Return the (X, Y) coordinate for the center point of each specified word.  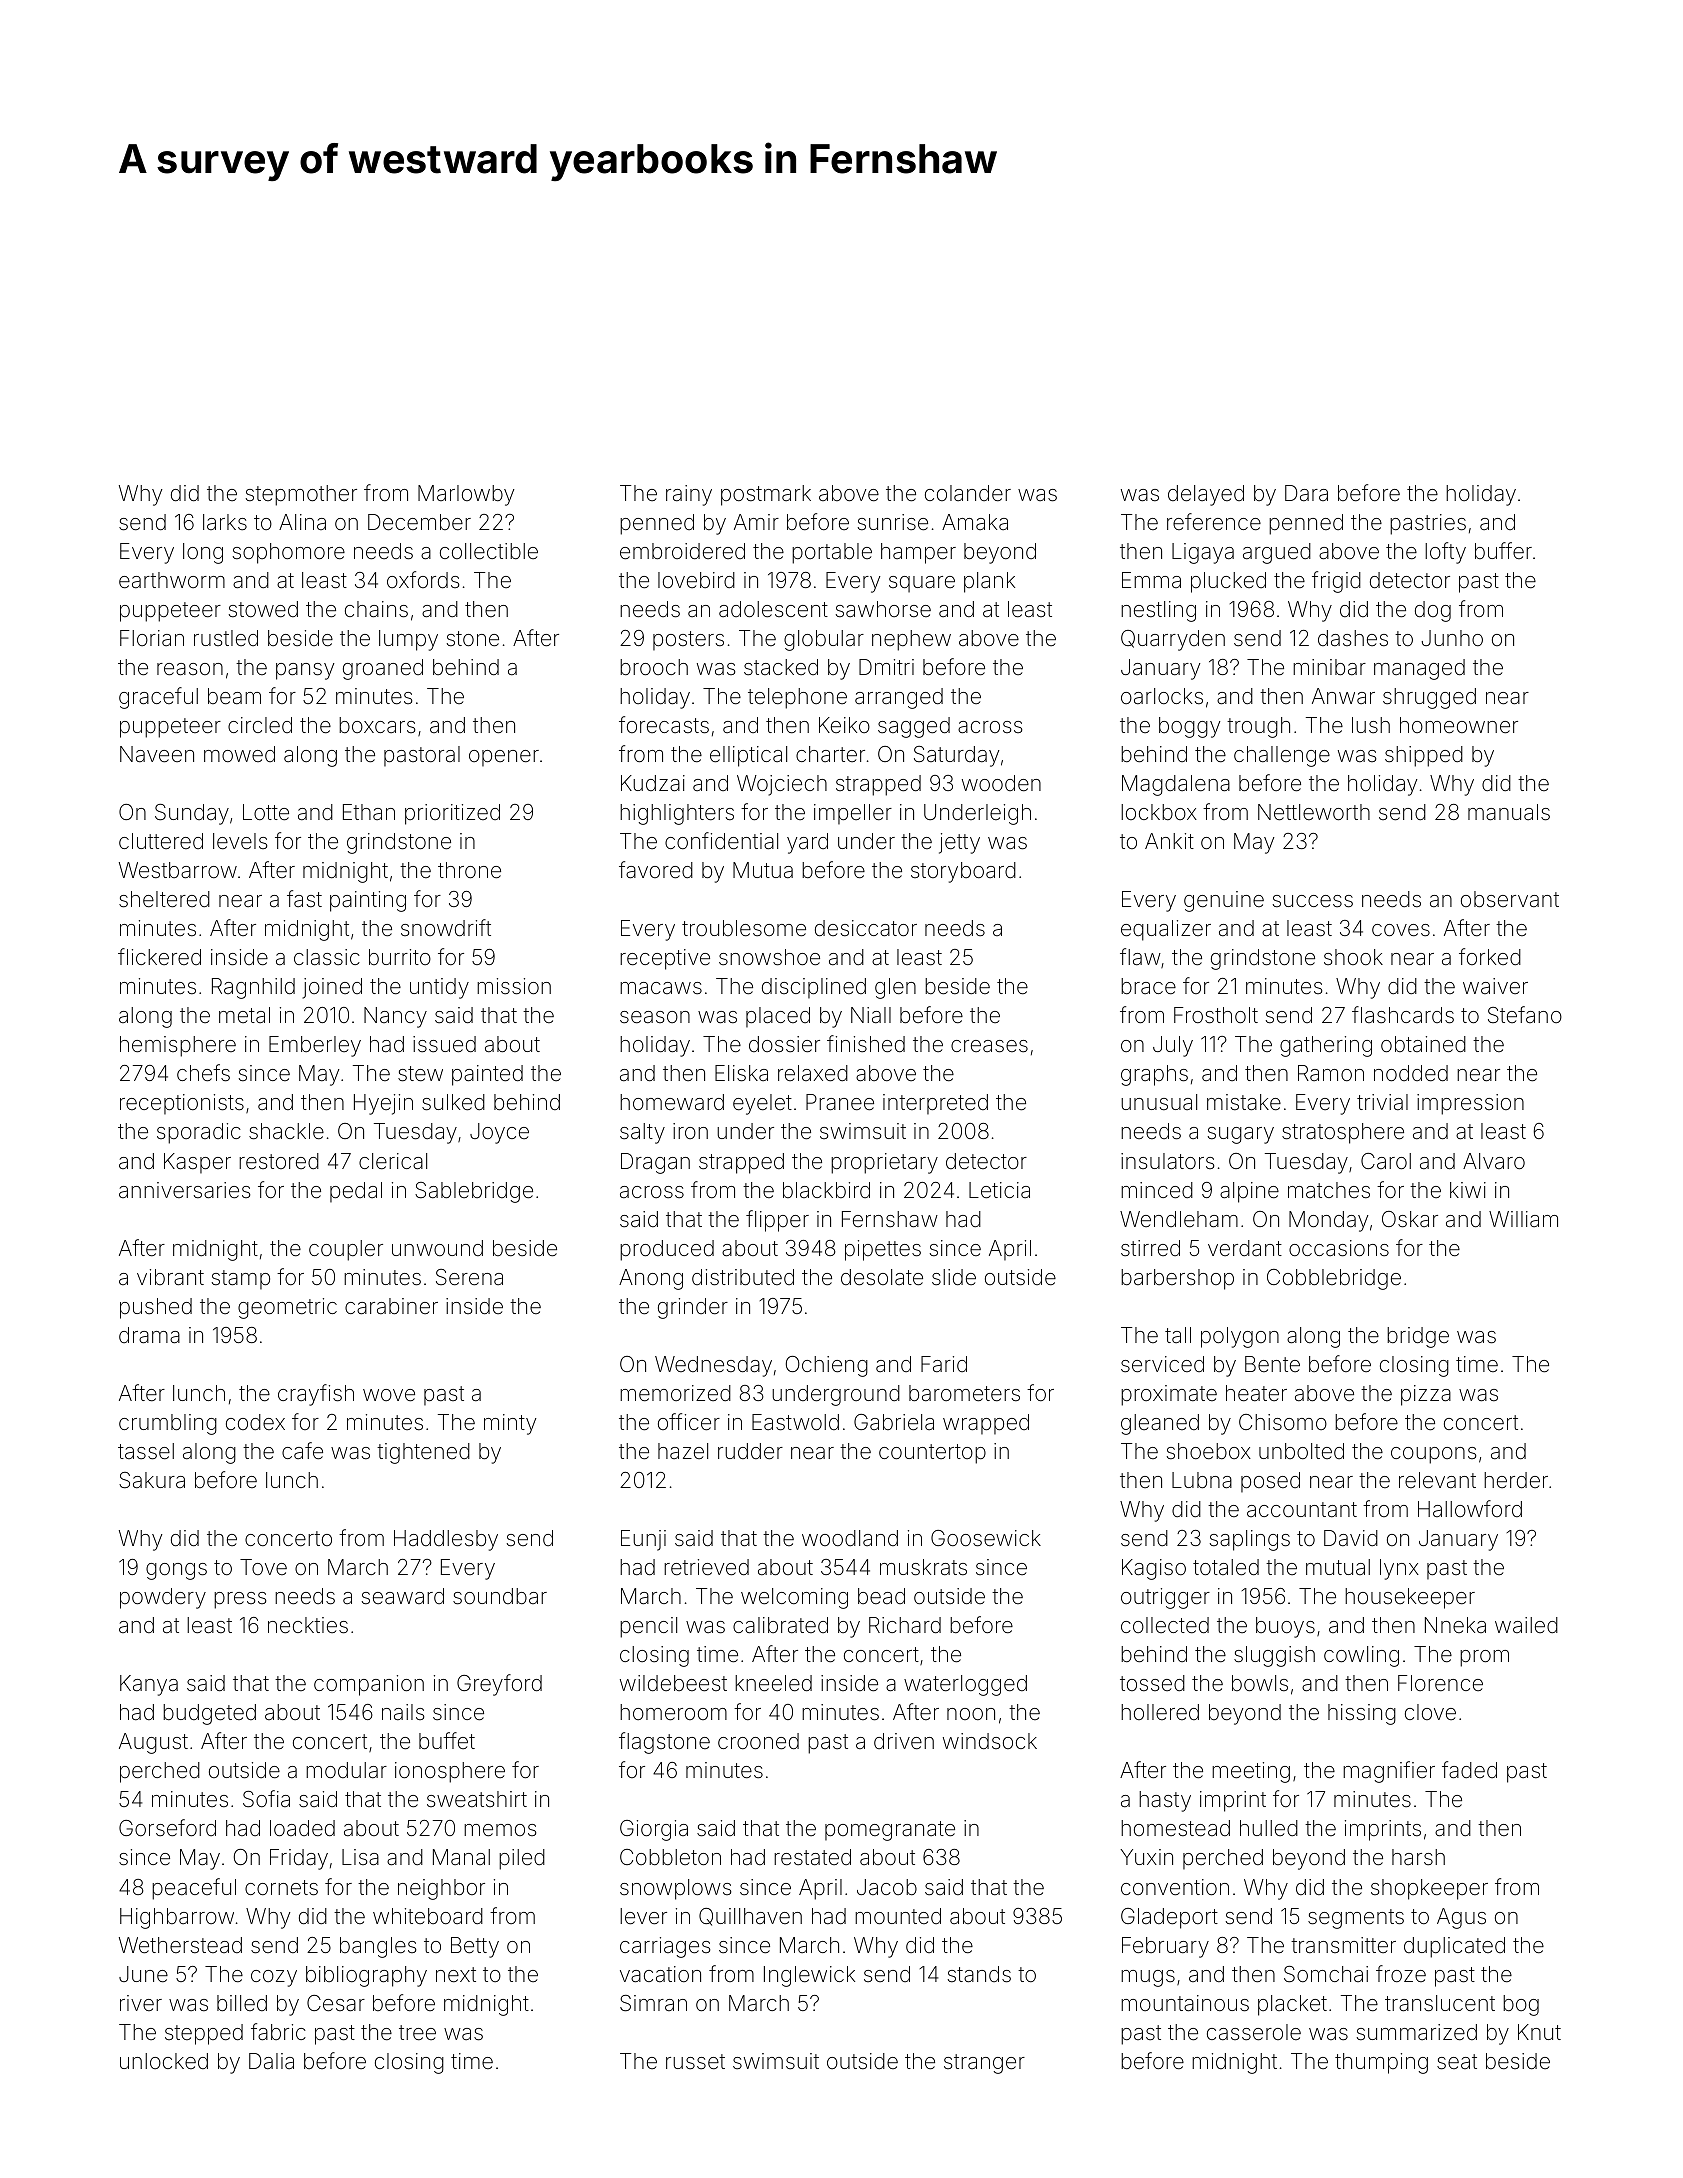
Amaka (975, 522)
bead (881, 1596)
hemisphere (178, 1046)
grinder (693, 1308)
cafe (302, 1451)
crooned (758, 1741)
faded (1469, 1770)
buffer (1503, 550)
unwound (437, 1248)
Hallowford (1470, 1508)
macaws (661, 988)
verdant (1245, 1248)
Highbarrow (177, 1918)
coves (1401, 930)
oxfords (423, 580)
